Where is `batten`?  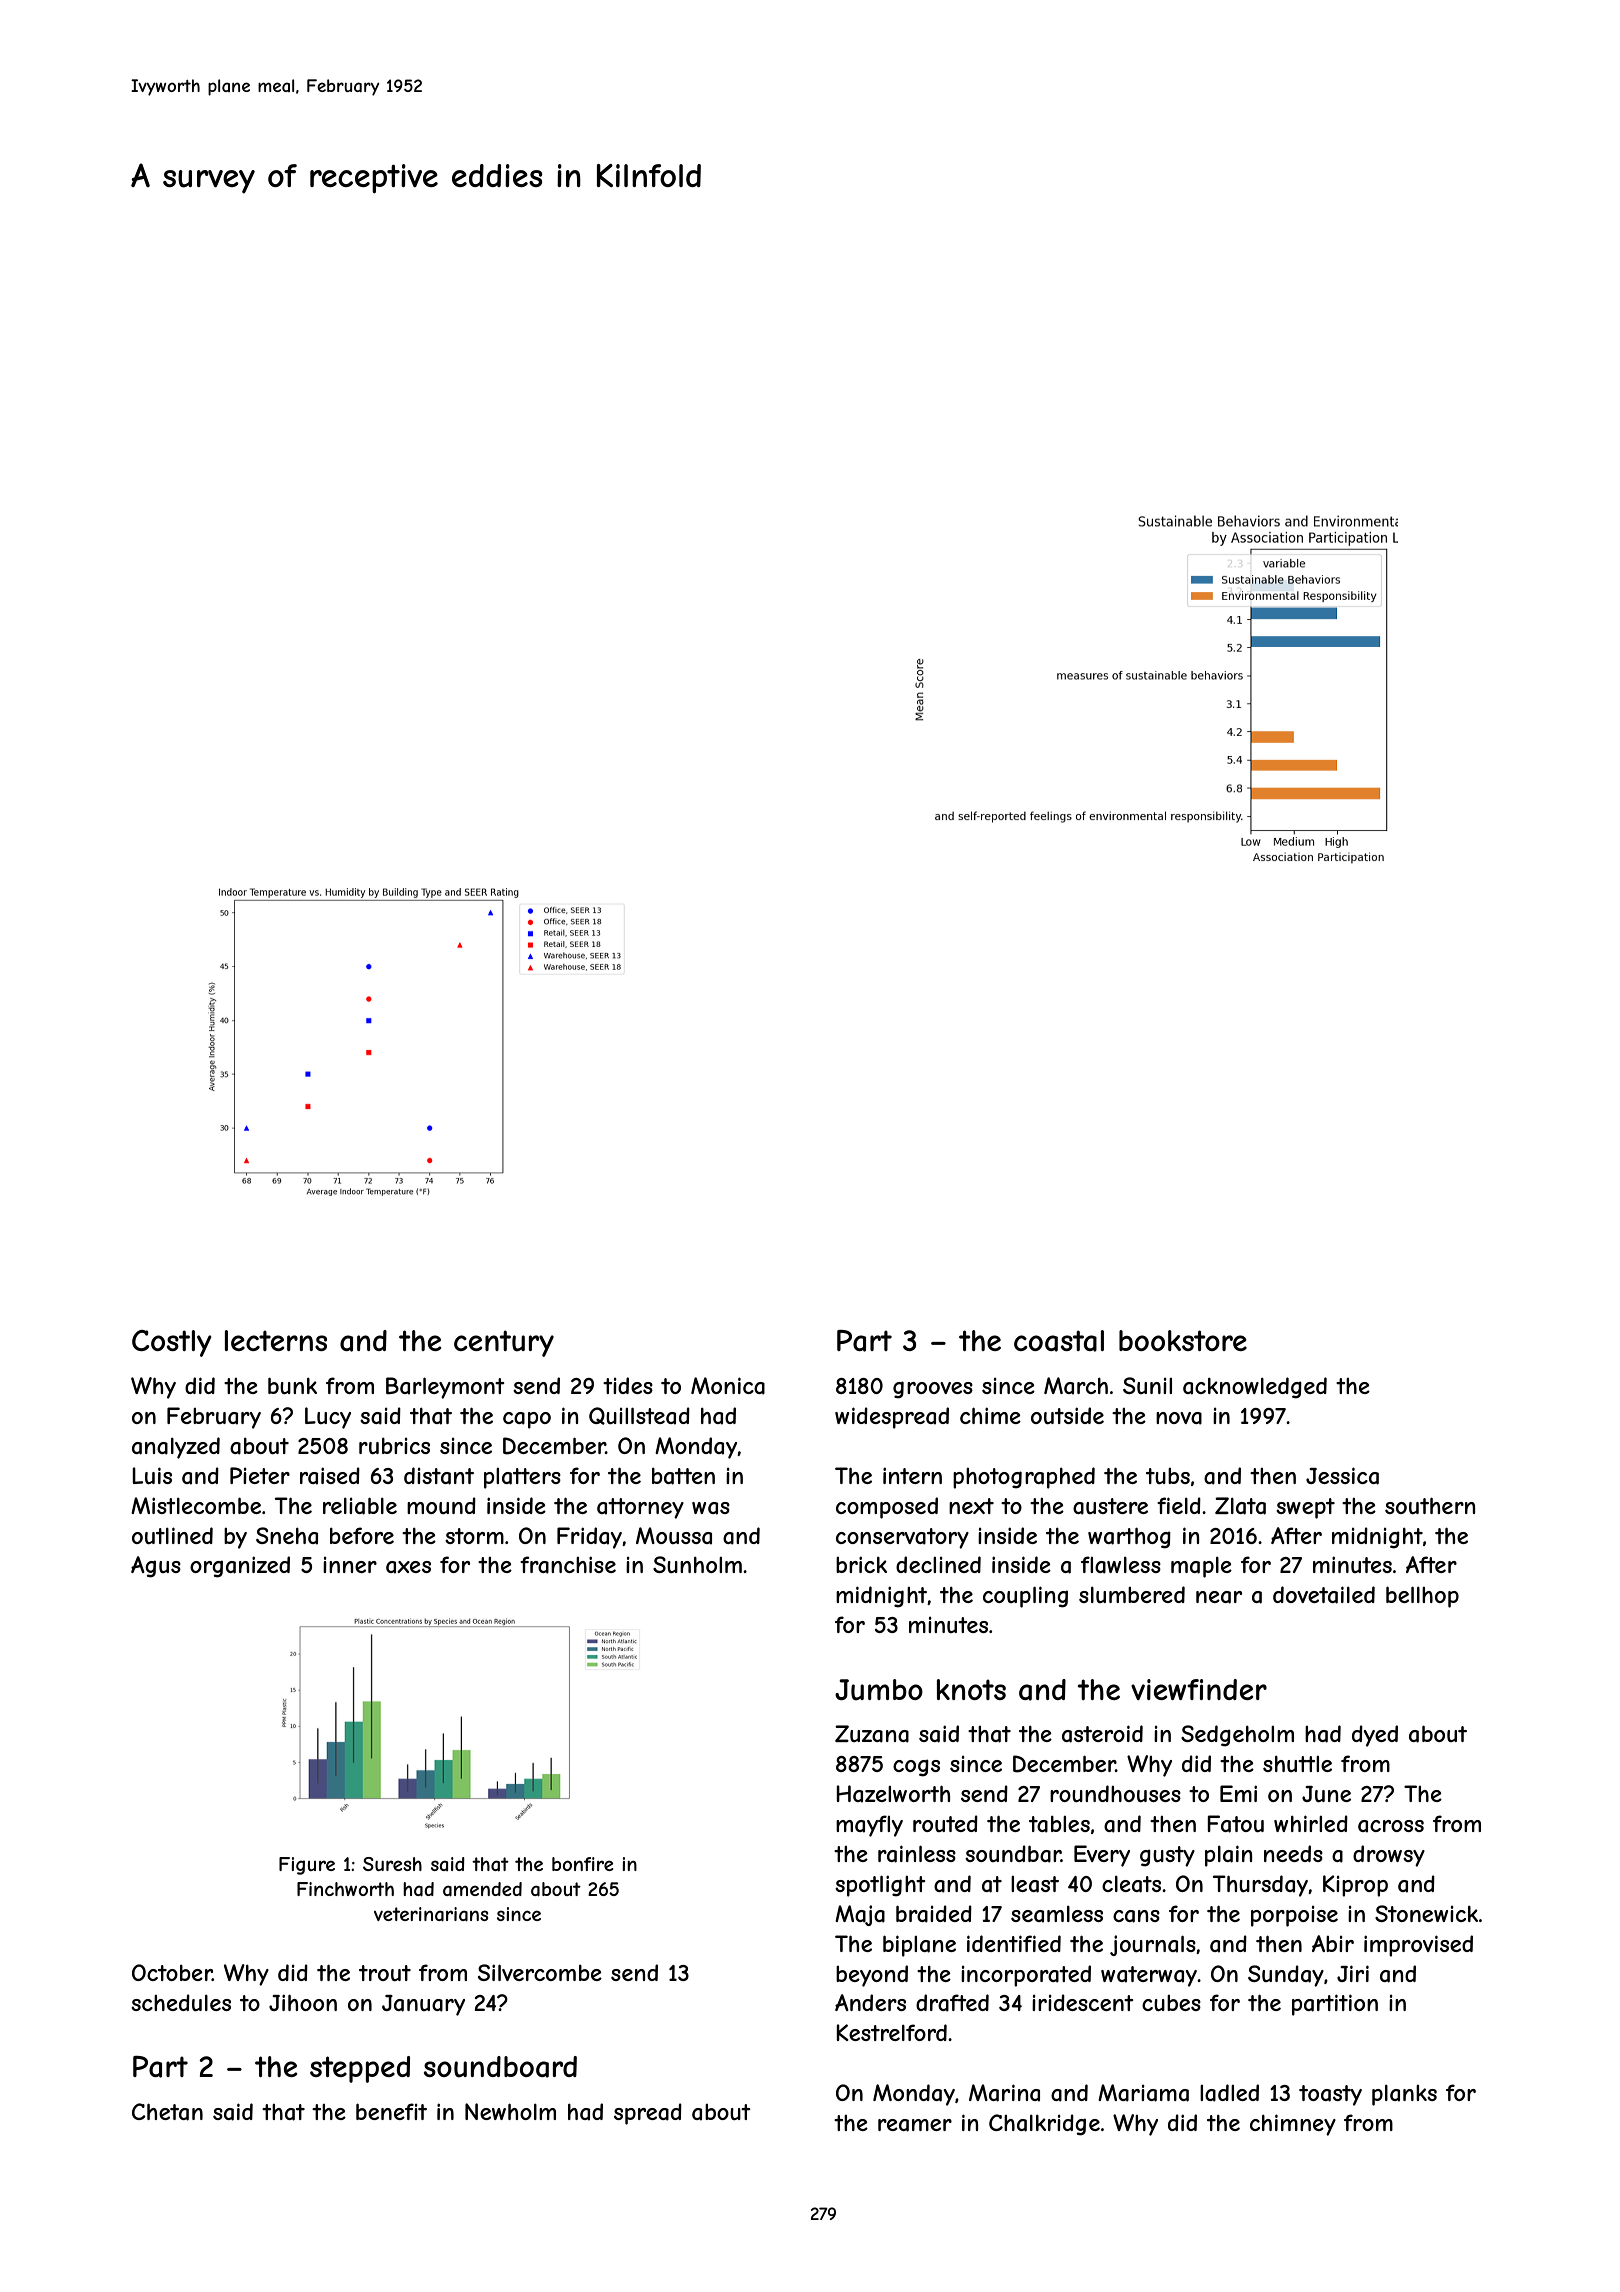
batten is located at coordinates (683, 1476).
